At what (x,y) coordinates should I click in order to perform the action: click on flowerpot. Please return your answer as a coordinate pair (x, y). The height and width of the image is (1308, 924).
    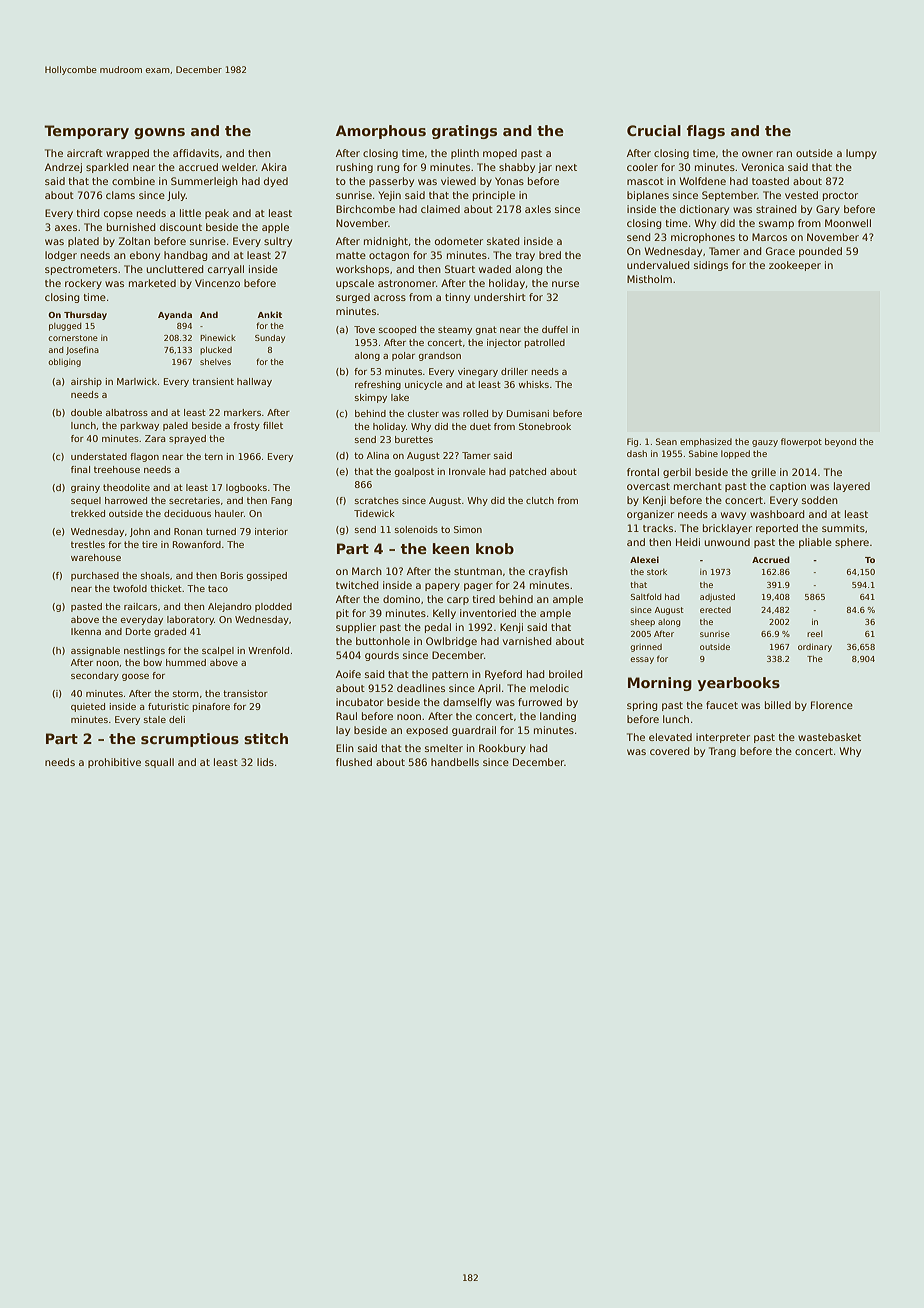
    Looking at the image, I should click on (801, 442).
